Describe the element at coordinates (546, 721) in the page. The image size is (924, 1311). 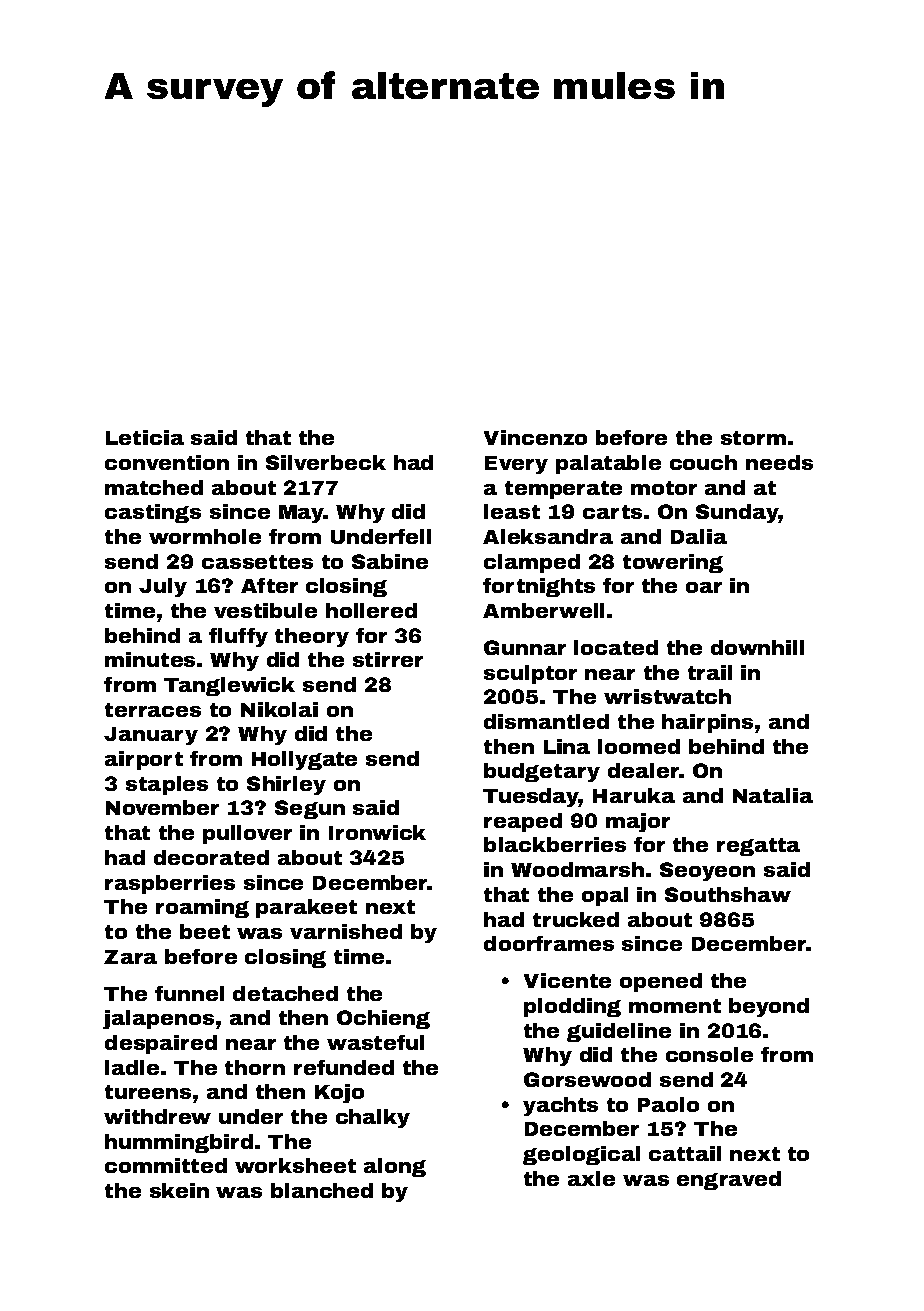
I see `dismantled` at that location.
